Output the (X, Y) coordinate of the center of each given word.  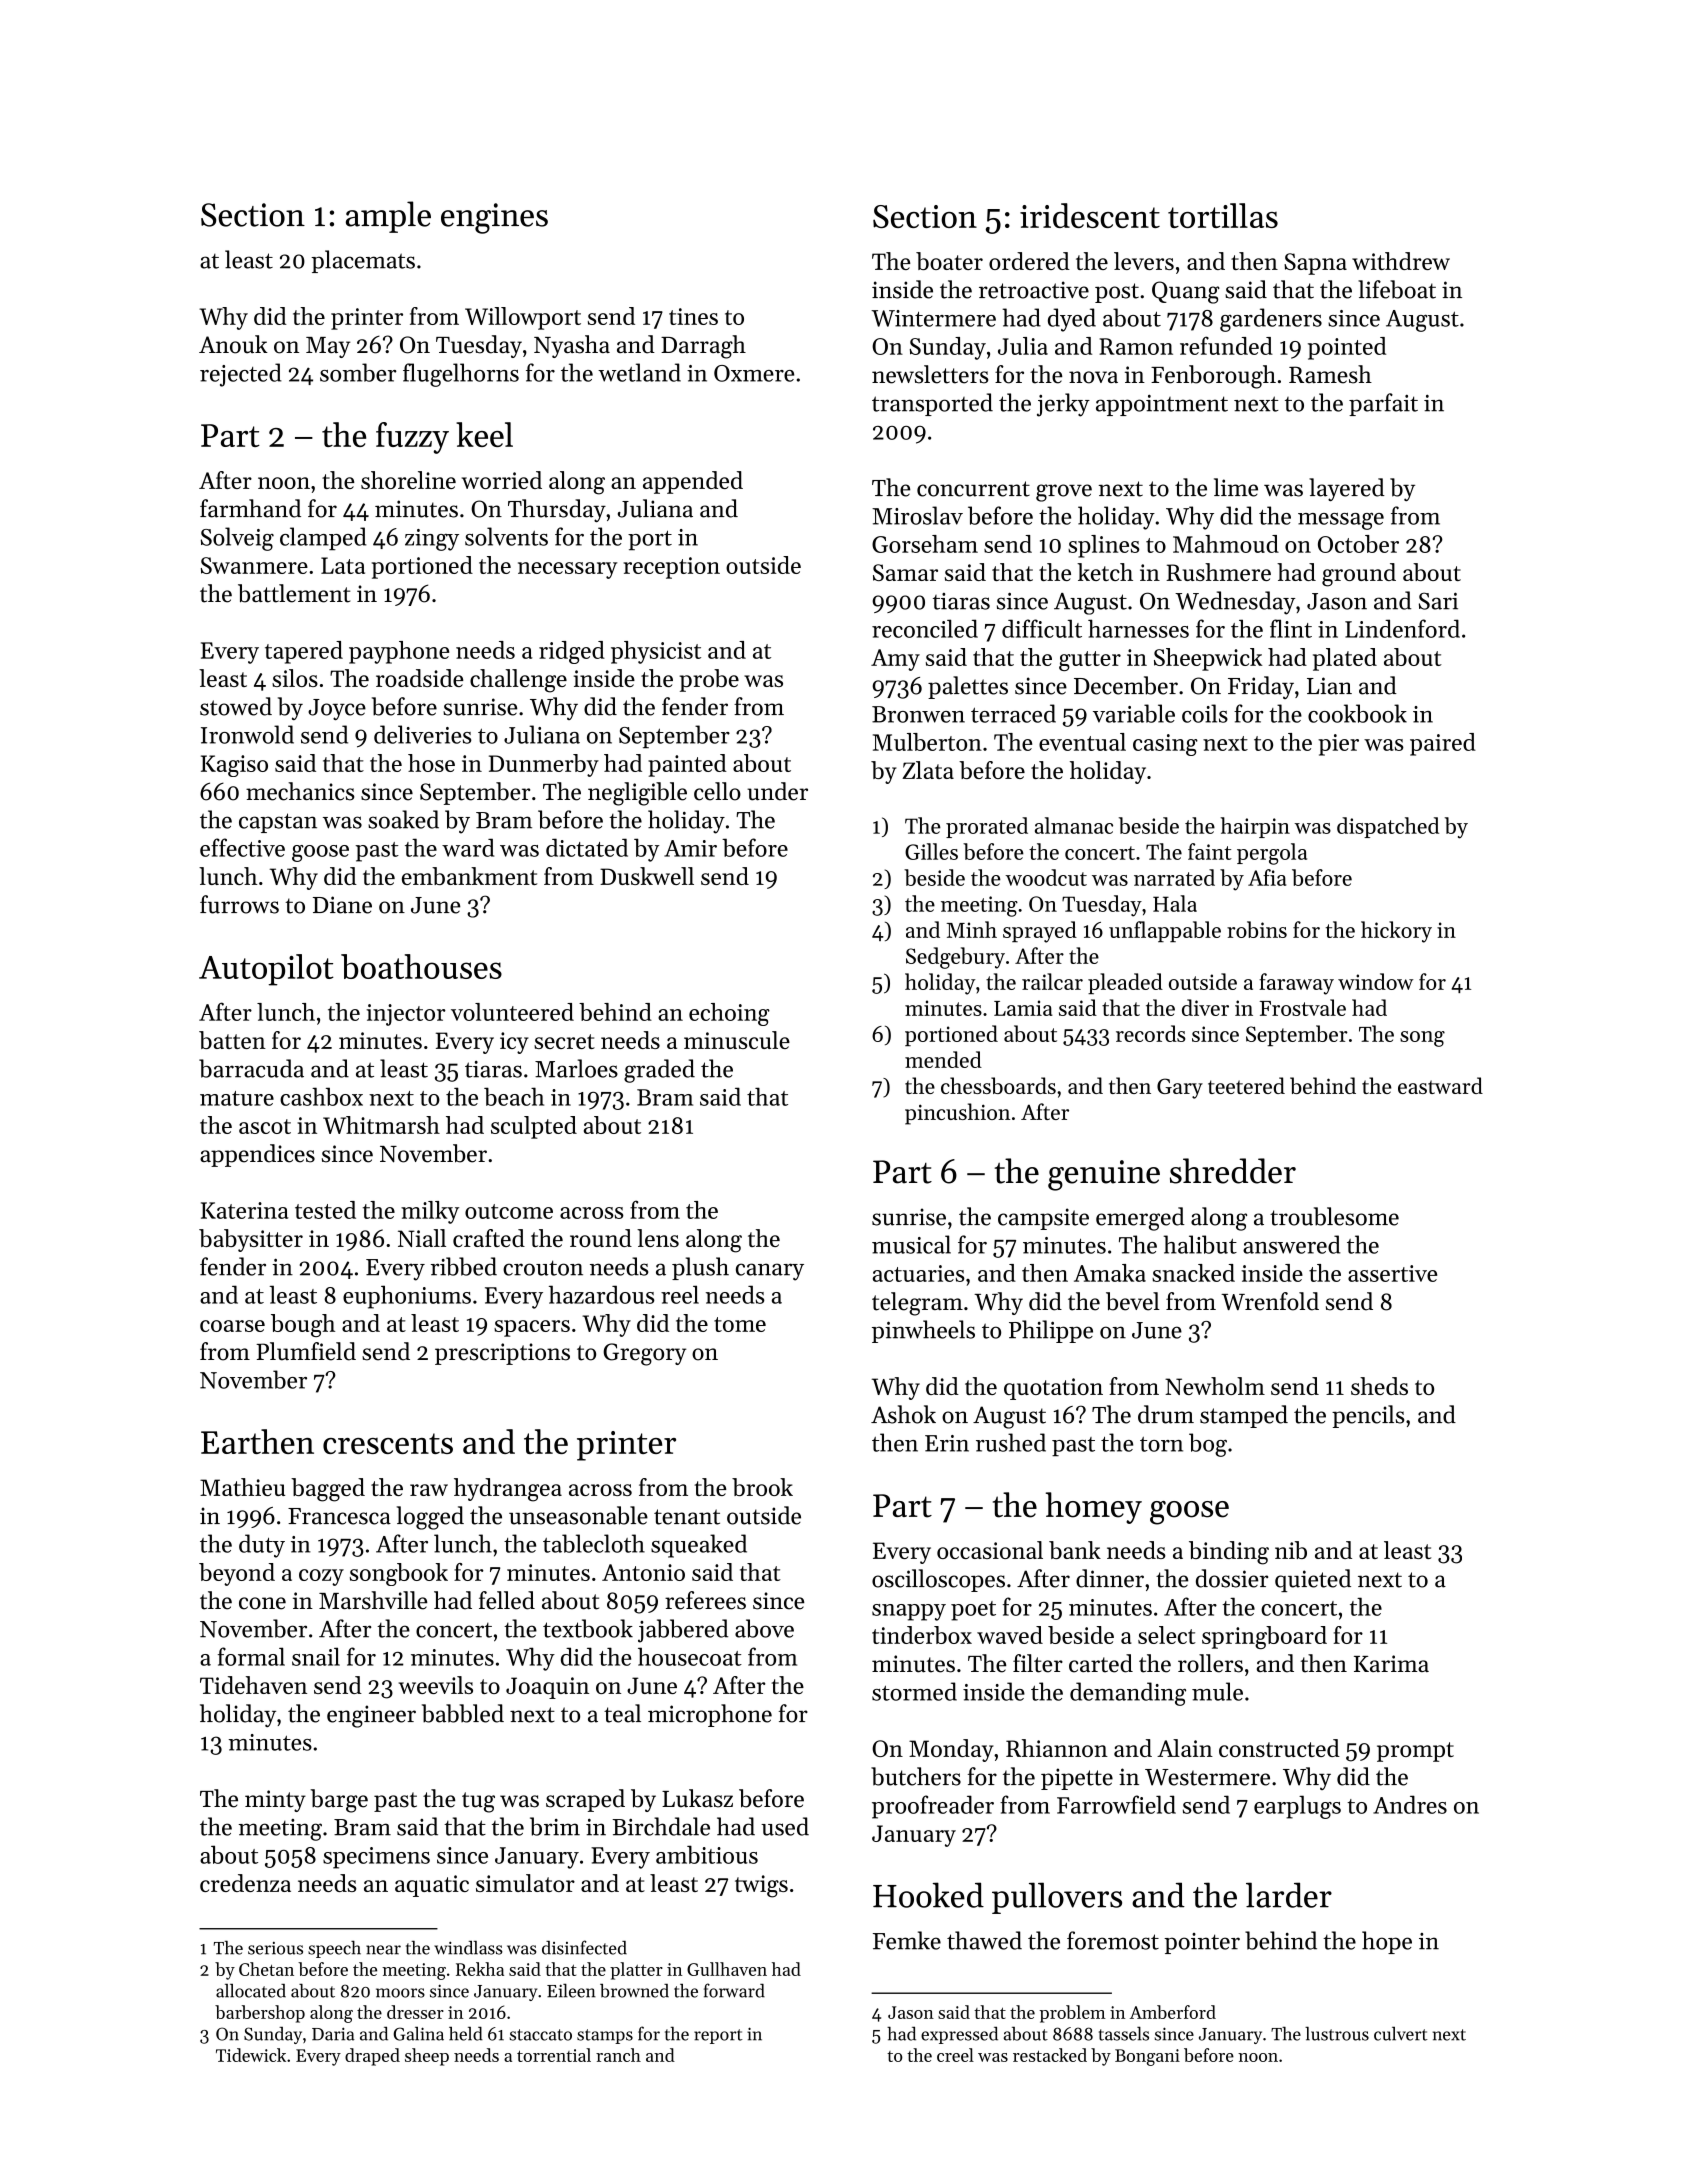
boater (949, 261)
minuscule (737, 1040)
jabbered (683, 1631)
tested (325, 1210)
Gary (1180, 1088)
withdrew (1401, 261)
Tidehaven (253, 1685)
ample (388, 217)
